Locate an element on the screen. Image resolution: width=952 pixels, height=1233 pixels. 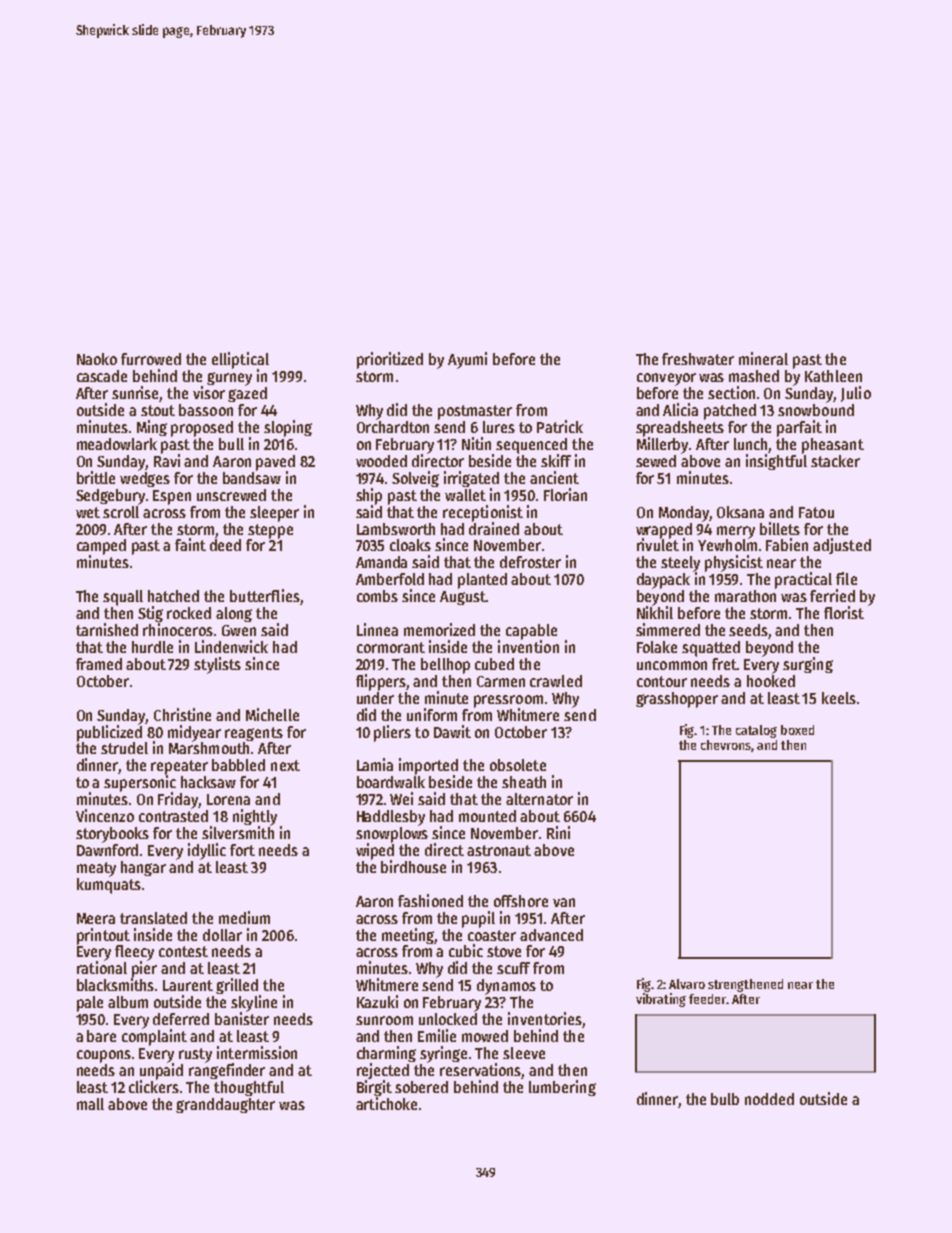
lumbering is located at coordinates (562, 1088).
